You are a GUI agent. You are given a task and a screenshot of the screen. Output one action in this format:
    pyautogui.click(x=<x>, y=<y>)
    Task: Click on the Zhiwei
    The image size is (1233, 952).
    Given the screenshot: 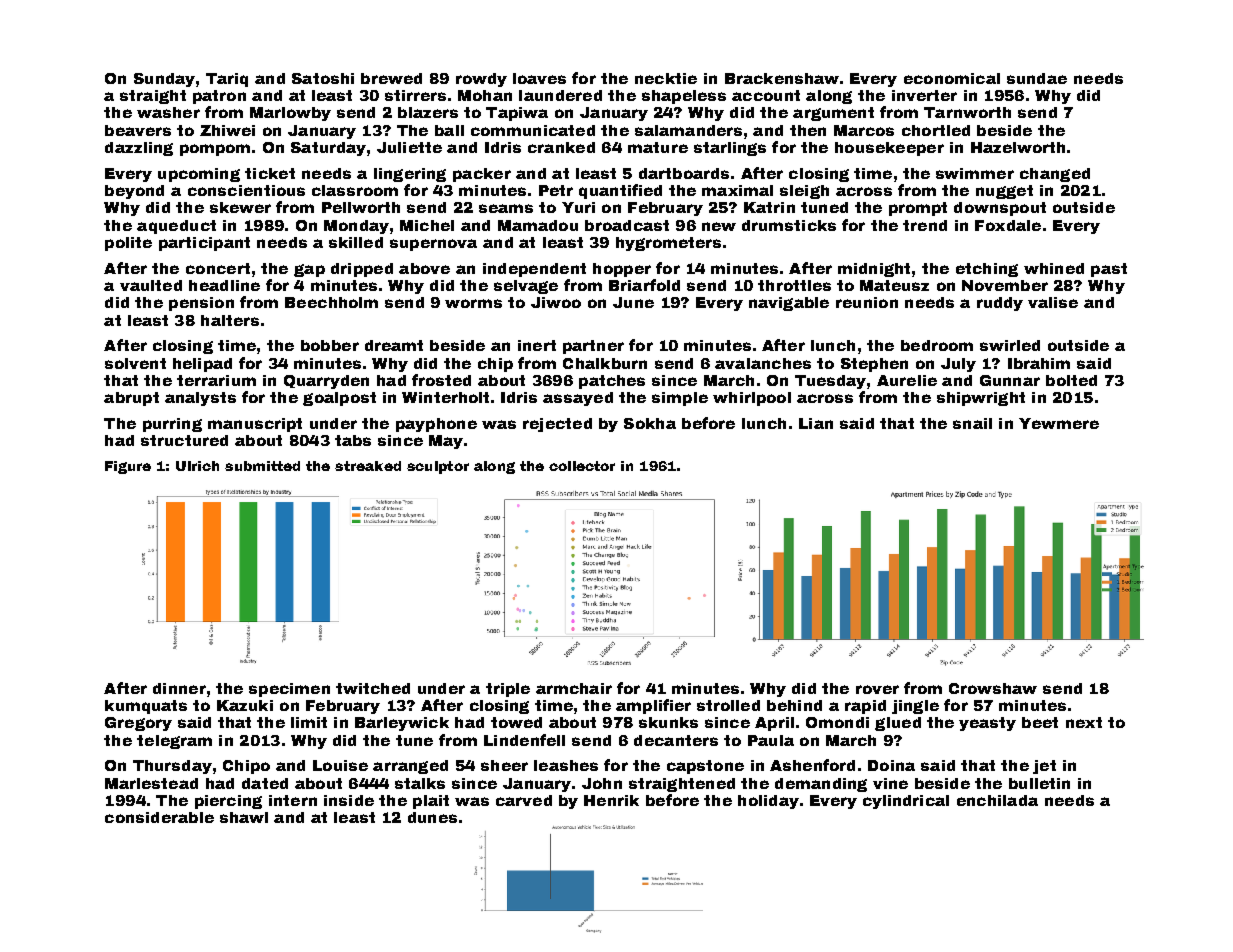 What is the action you would take?
    pyautogui.click(x=227, y=130)
